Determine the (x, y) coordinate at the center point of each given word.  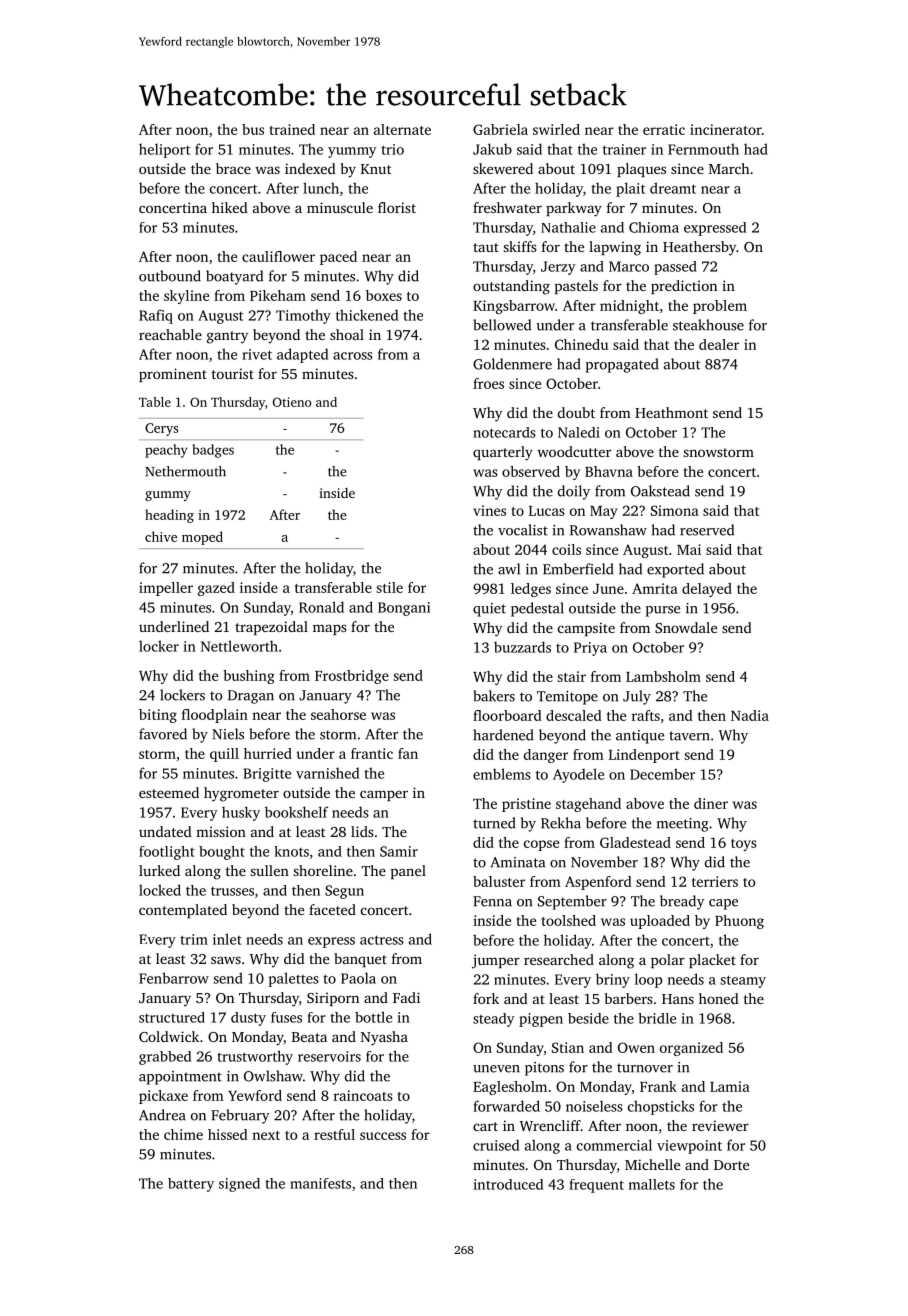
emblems (502, 774)
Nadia (750, 715)
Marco (629, 266)
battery (191, 1185)
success (383, 1136)
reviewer (720, 1125)
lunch (321, 188)
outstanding (511, 287)
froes (488, 383)
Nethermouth (185, 471)
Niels (228, 734)
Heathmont (671, 412)
